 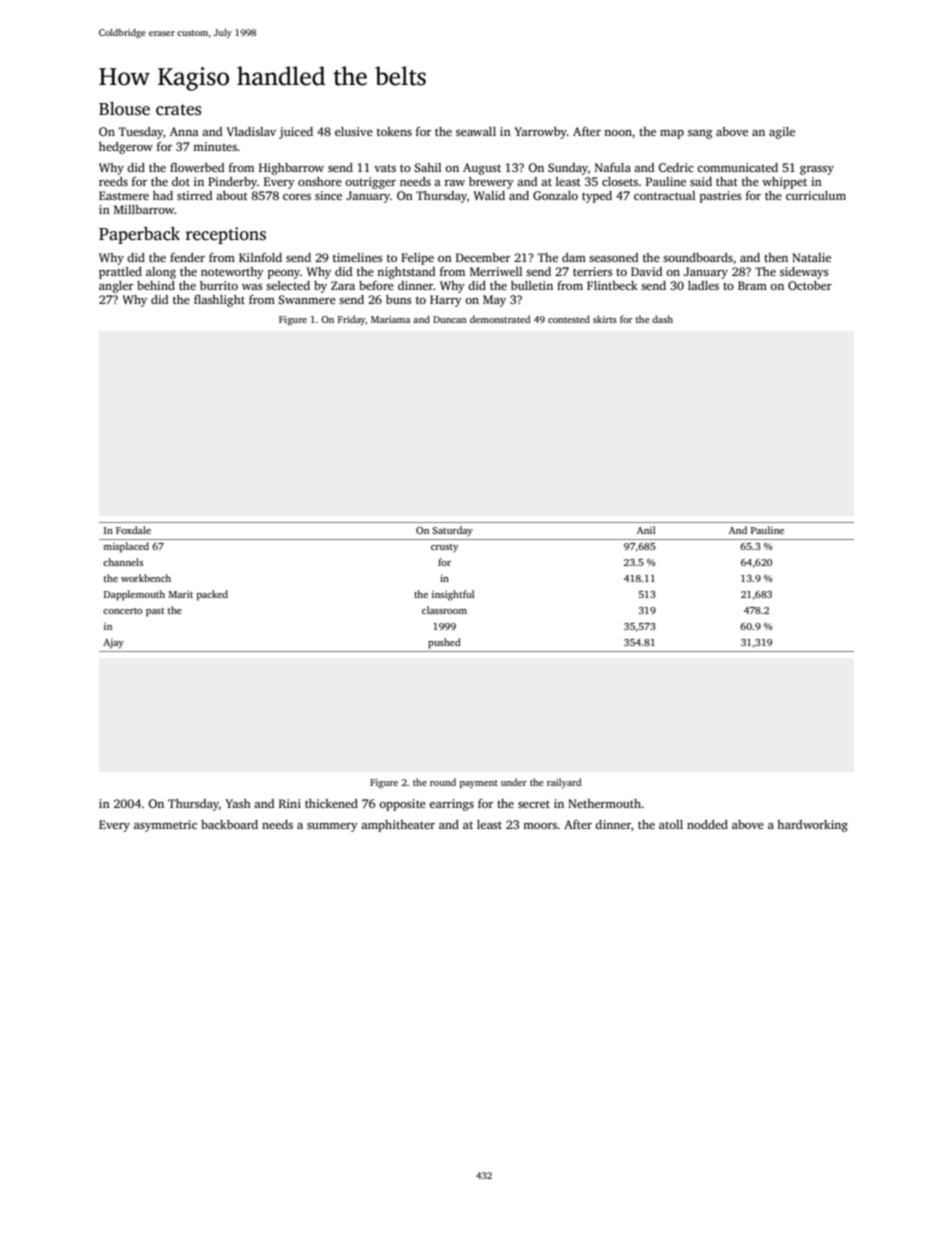 I want to click on angler, so click(x=116, y=287).
